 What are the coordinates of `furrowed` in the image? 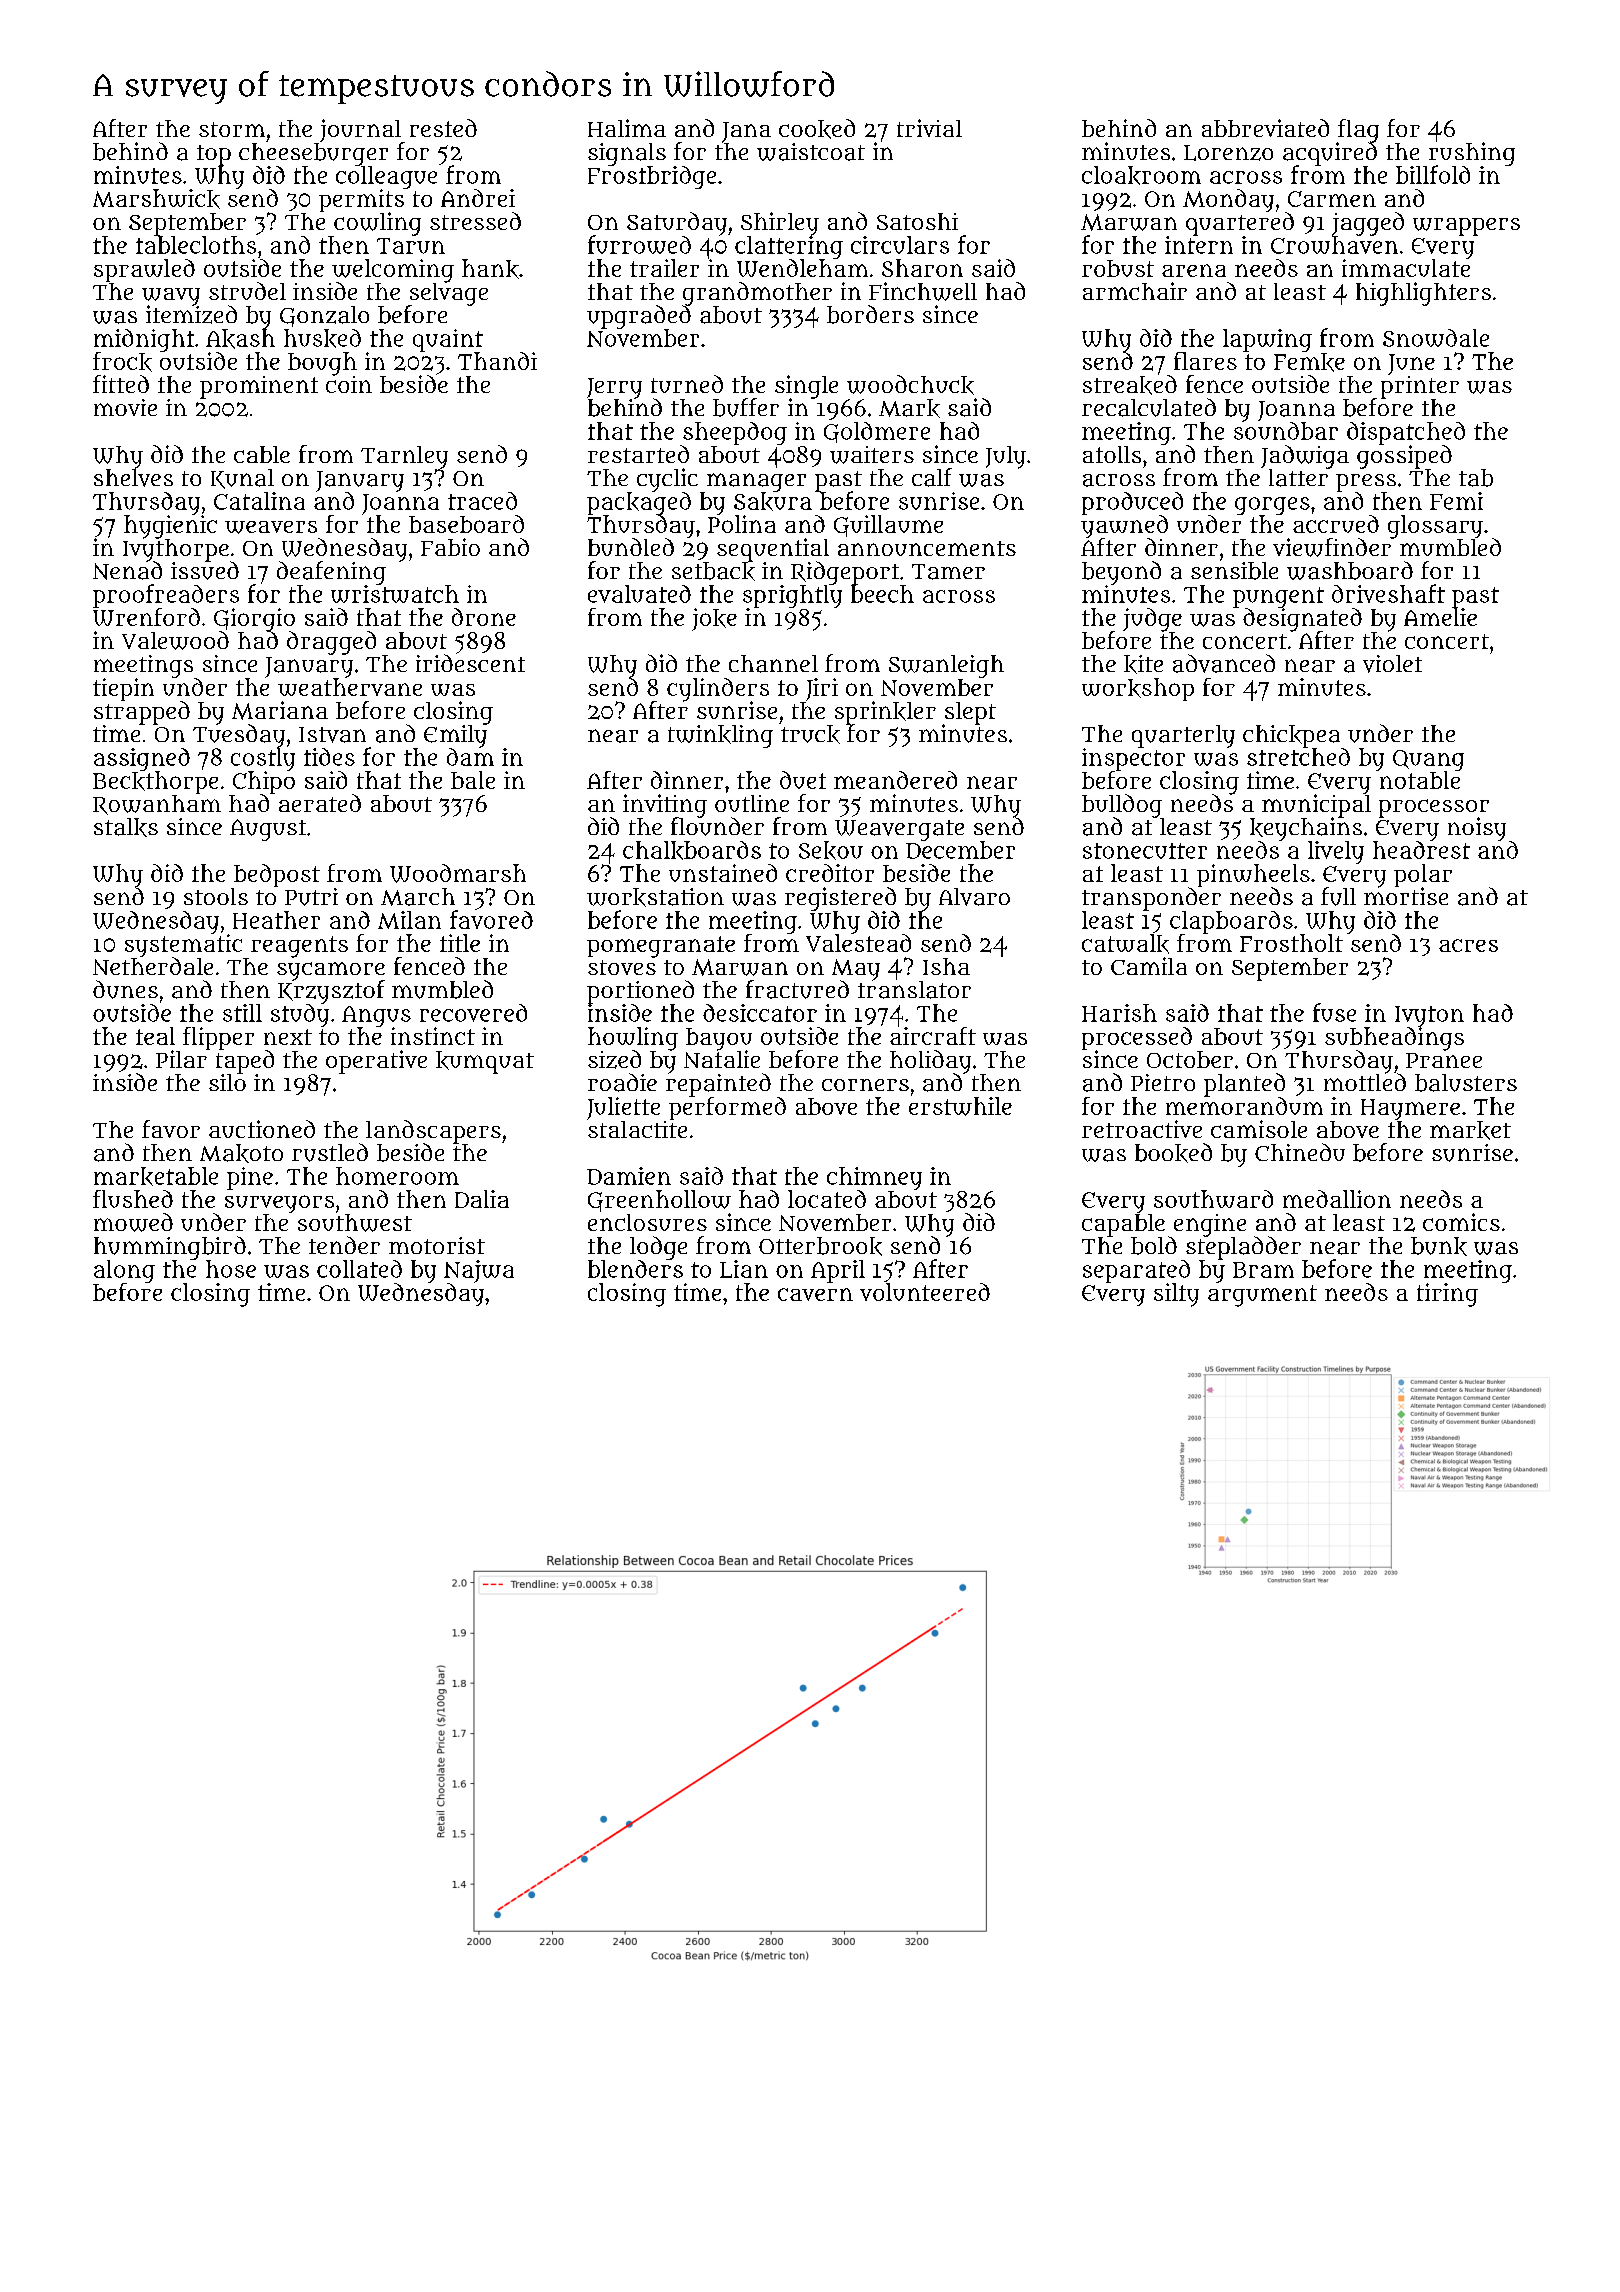 It's located at (639, 244).
